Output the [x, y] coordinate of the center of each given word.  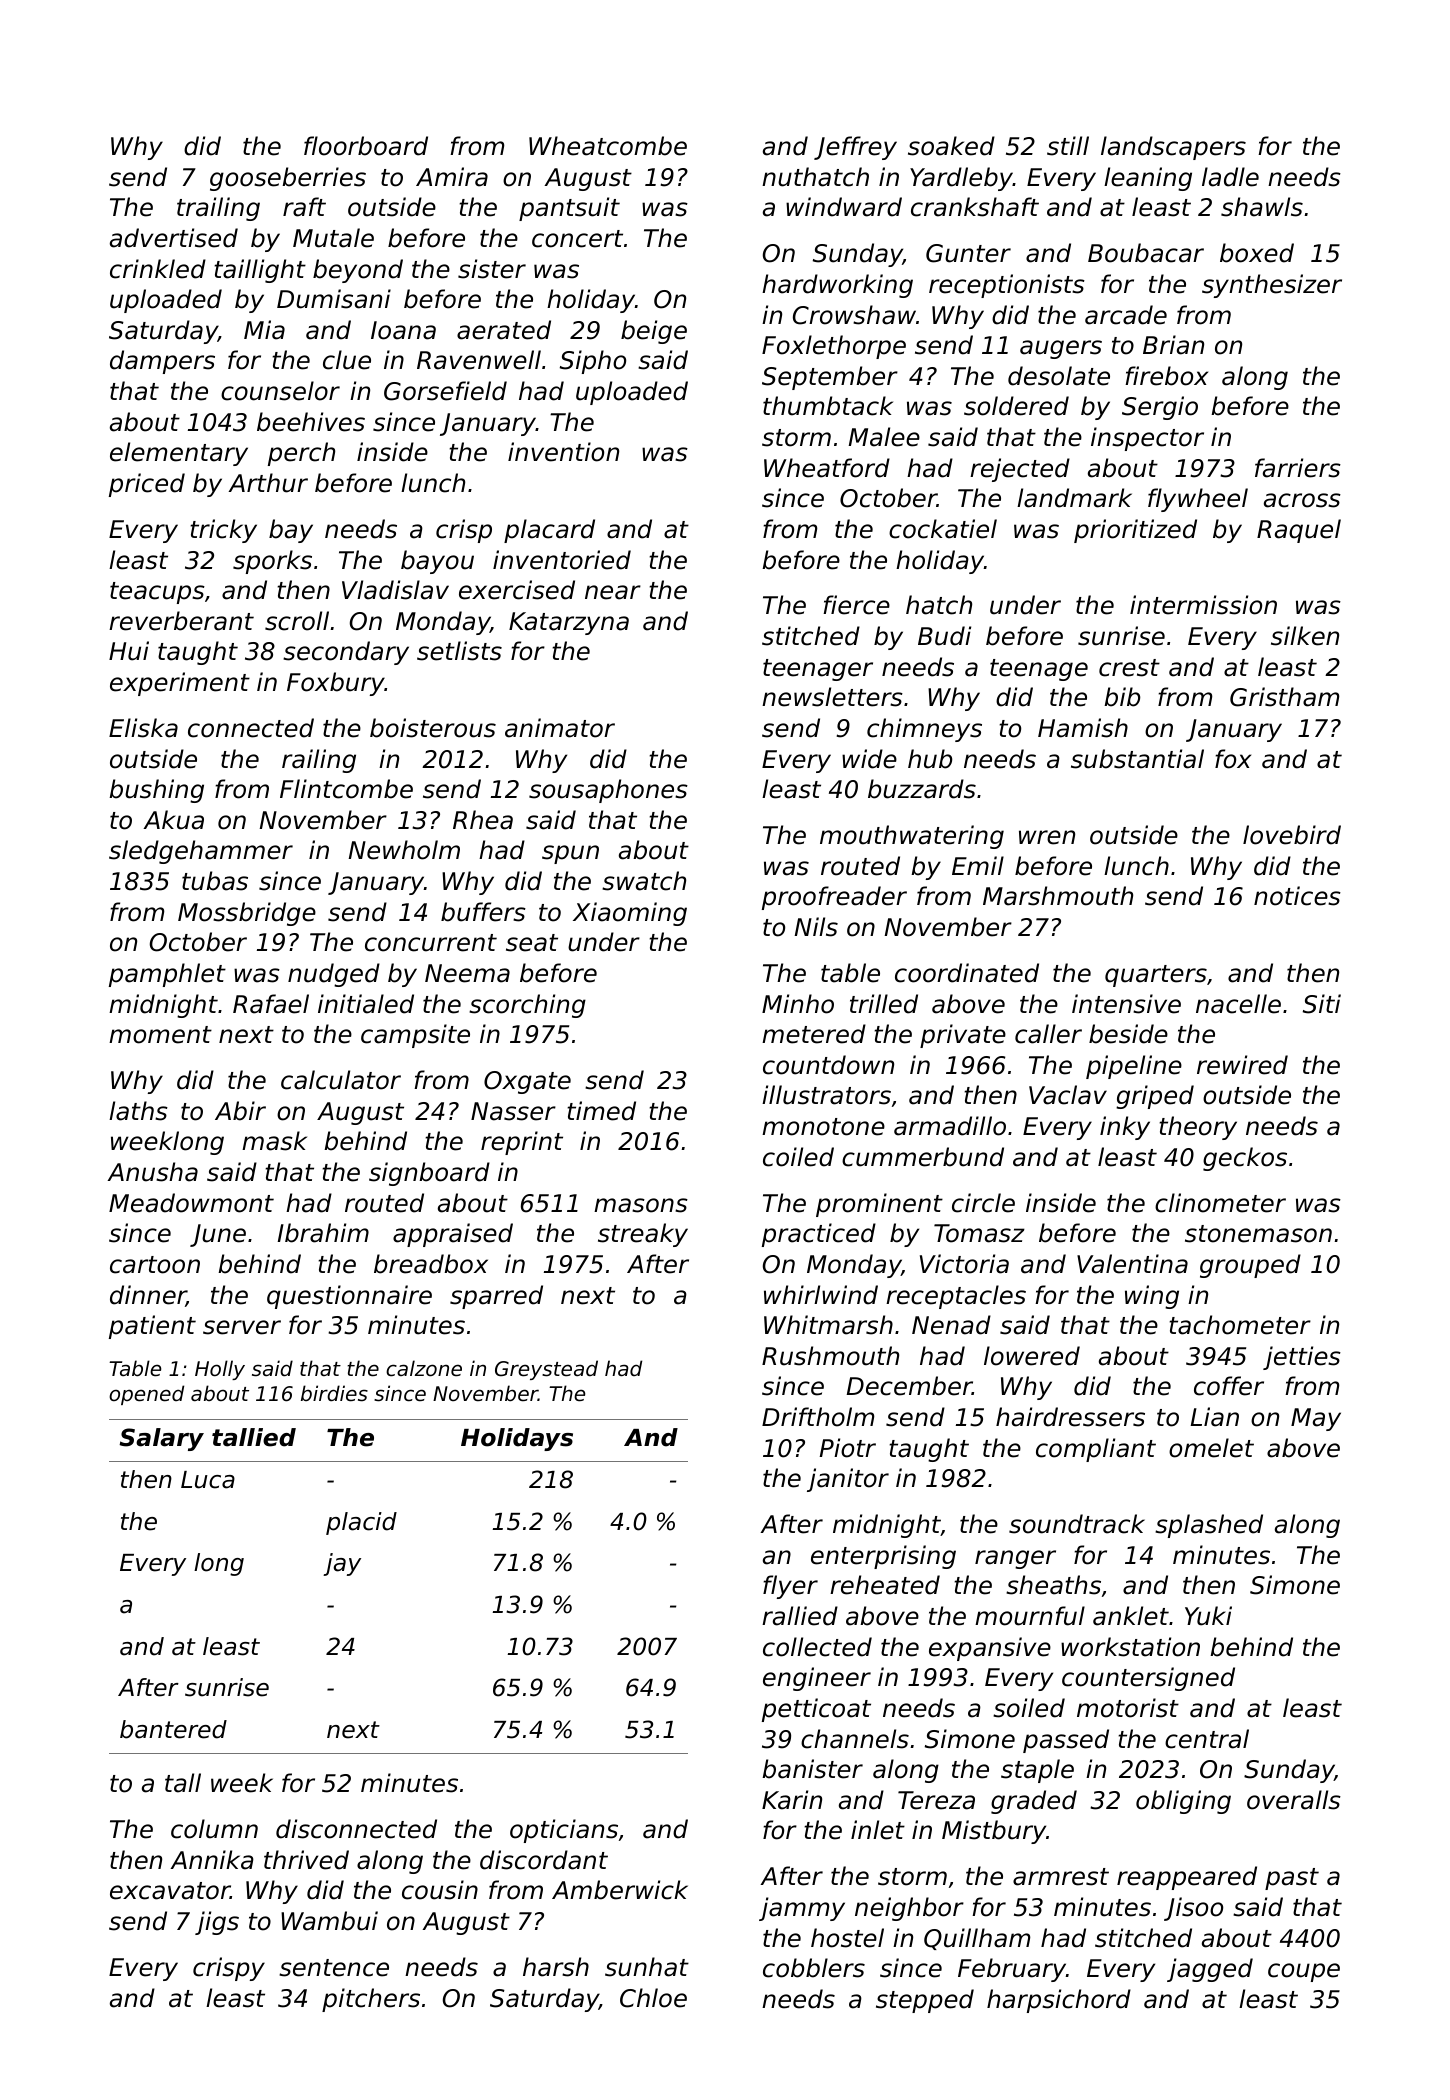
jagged [1210, 1970]
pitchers [371, 2000]
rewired [1242, 1065]
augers [1061, 349]
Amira [452, 177]
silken [1305, 636]
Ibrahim [323, 1233]
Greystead [546, 1370]
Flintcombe [346, 789]
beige [654, 332]
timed [601, 1111]
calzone [424, 1368]
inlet [878, 1830]
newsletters [832, 697]
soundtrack [1077, 1524]
